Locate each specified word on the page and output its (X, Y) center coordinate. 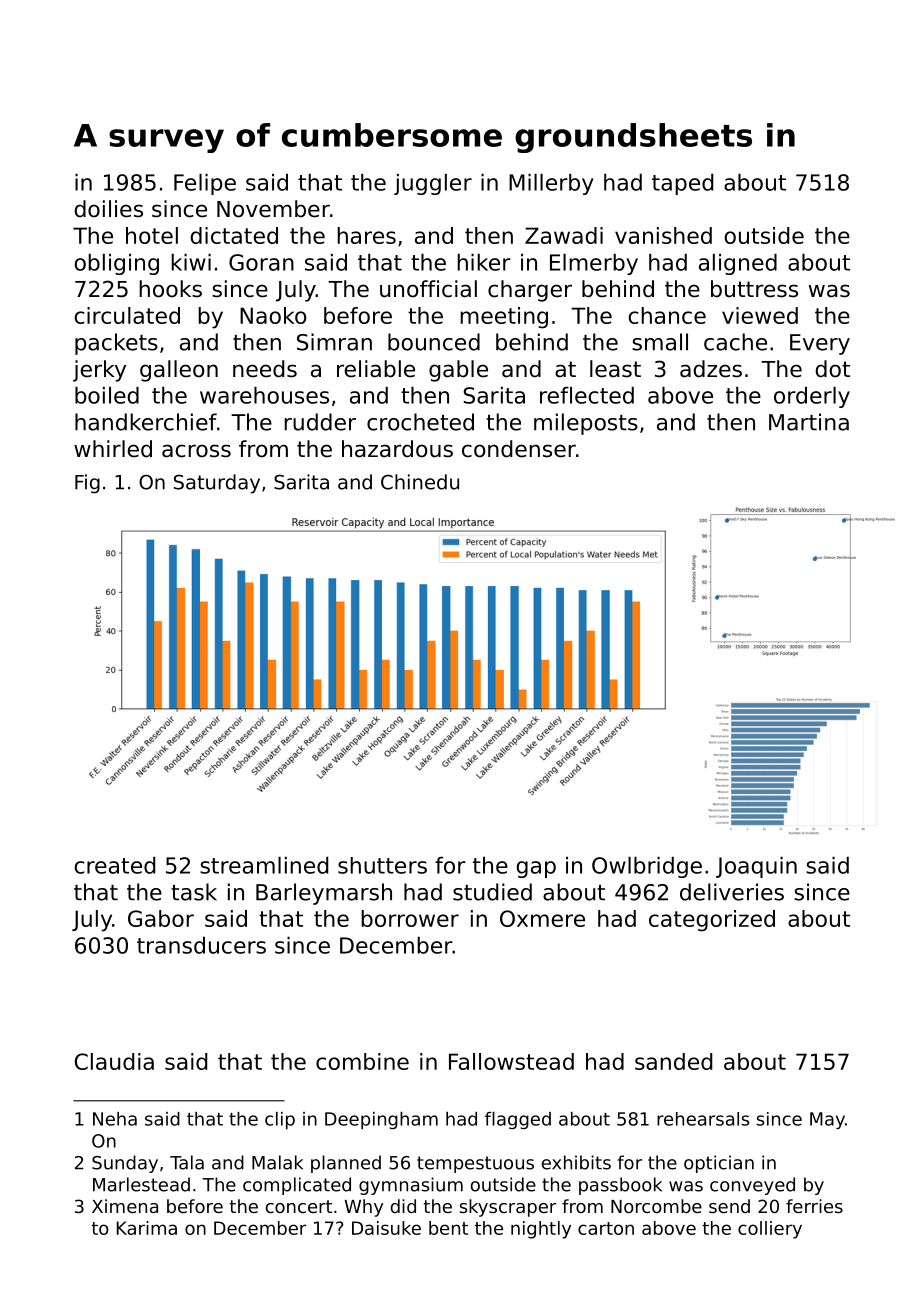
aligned (738, 264)
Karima (147, 1228)
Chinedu (420, 482)
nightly (541, 1230)
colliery (770, 1230)
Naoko (273, 315)
